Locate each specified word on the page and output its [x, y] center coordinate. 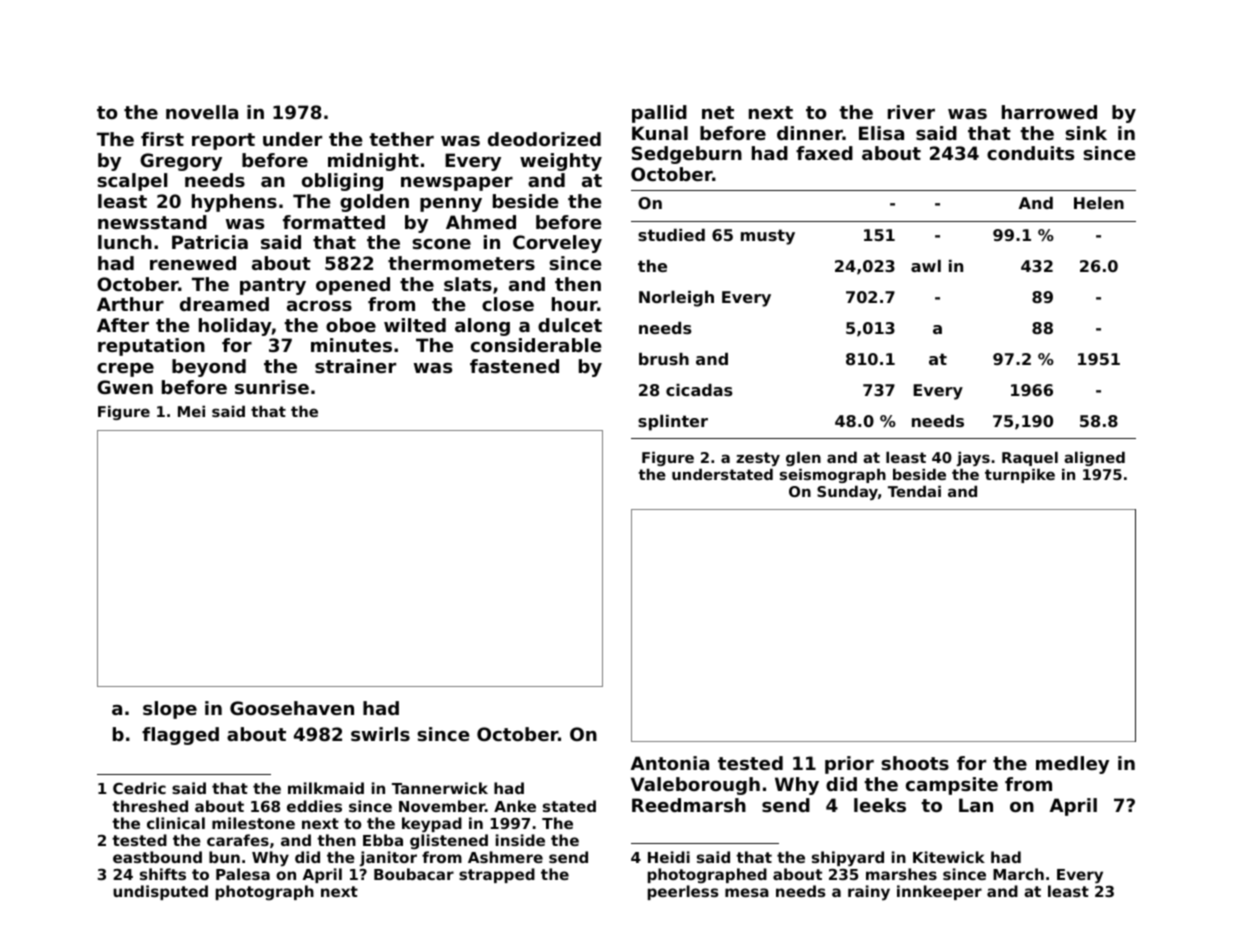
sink [1086, 133]
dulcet [570, 325]
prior [849, 765]
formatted [334, 222]
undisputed [160, 892]
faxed [824, 153]
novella [202, 112]
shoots [915, 763]
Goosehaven [292, 708]
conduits [1030, 153]
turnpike [1020, 475]
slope [170, 710]
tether [401, 139]
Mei [191, 411]
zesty [758, 459]
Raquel [1030, 458]
